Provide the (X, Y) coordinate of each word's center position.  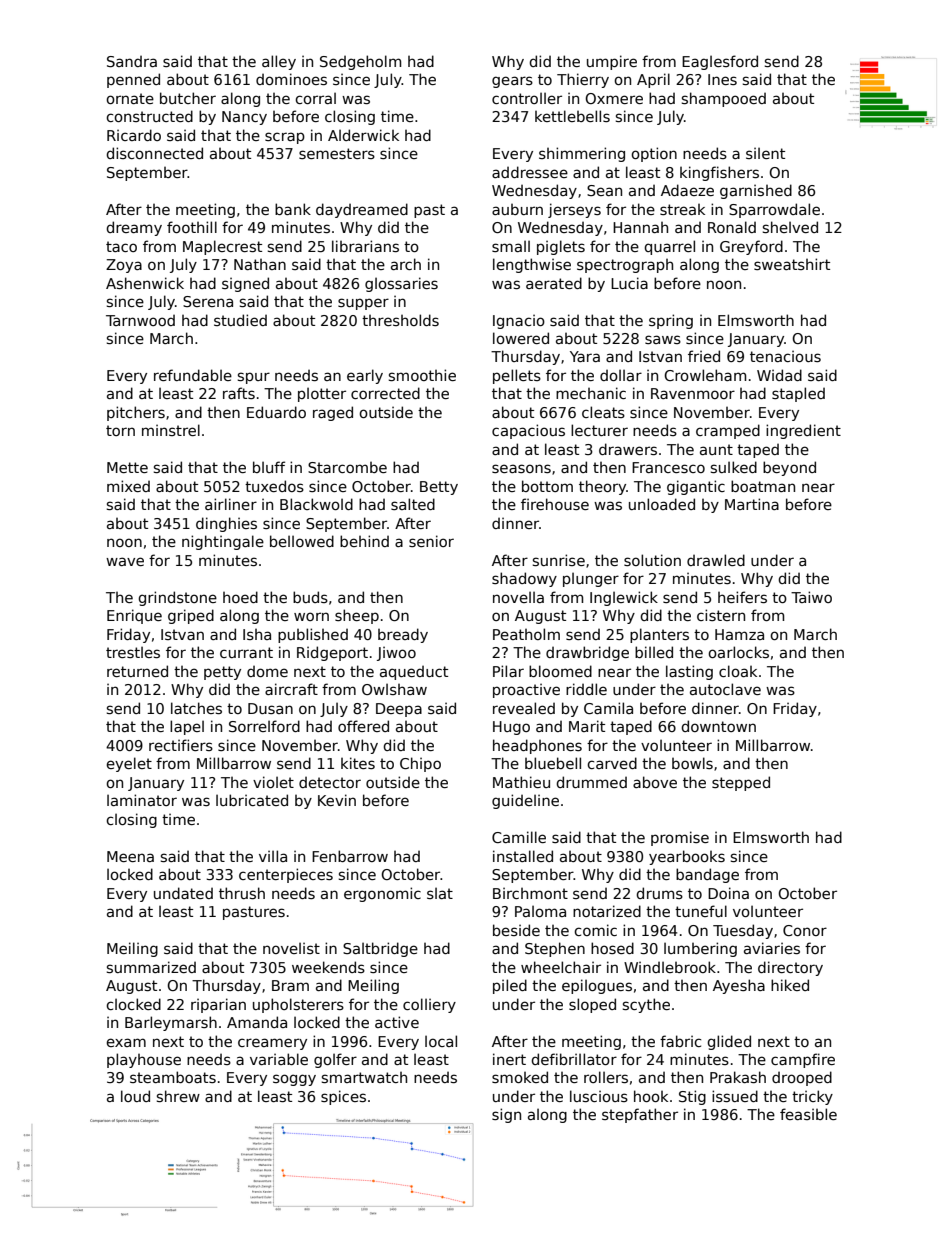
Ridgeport (332, 653)
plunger (591, 579)
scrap (285, 138)
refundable (193, 375)
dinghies (226, 524)
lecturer (599, 430)
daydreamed (362, 210)
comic (595, 930)
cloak (738, 671)
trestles (133, 652)
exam (126, 1042)
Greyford (751, 247)
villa (273, 856)
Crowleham (705, 375)
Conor (805, 930)
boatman (763, 486)
